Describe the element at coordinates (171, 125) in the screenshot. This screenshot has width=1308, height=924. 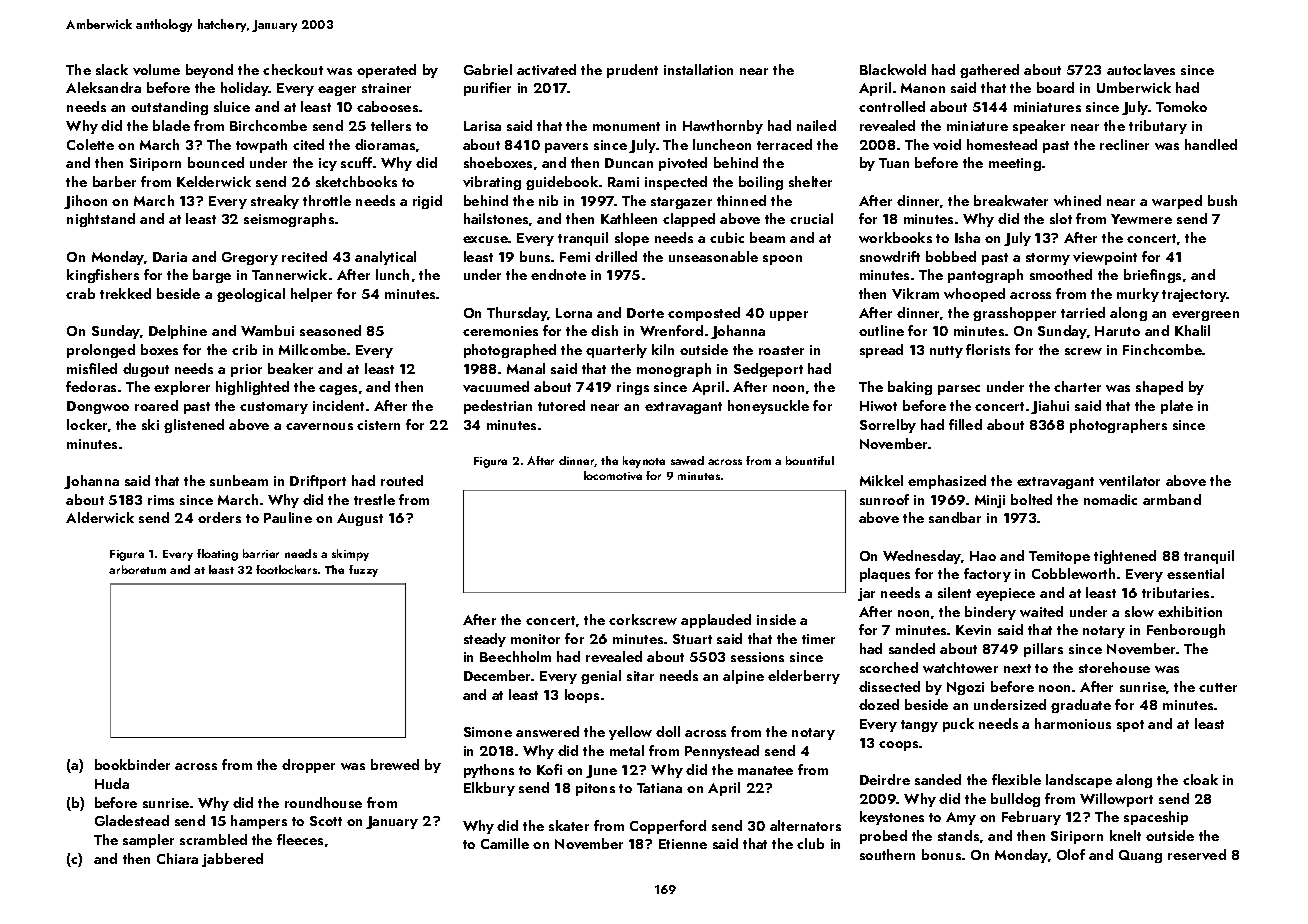
I see `blade` at that location.
